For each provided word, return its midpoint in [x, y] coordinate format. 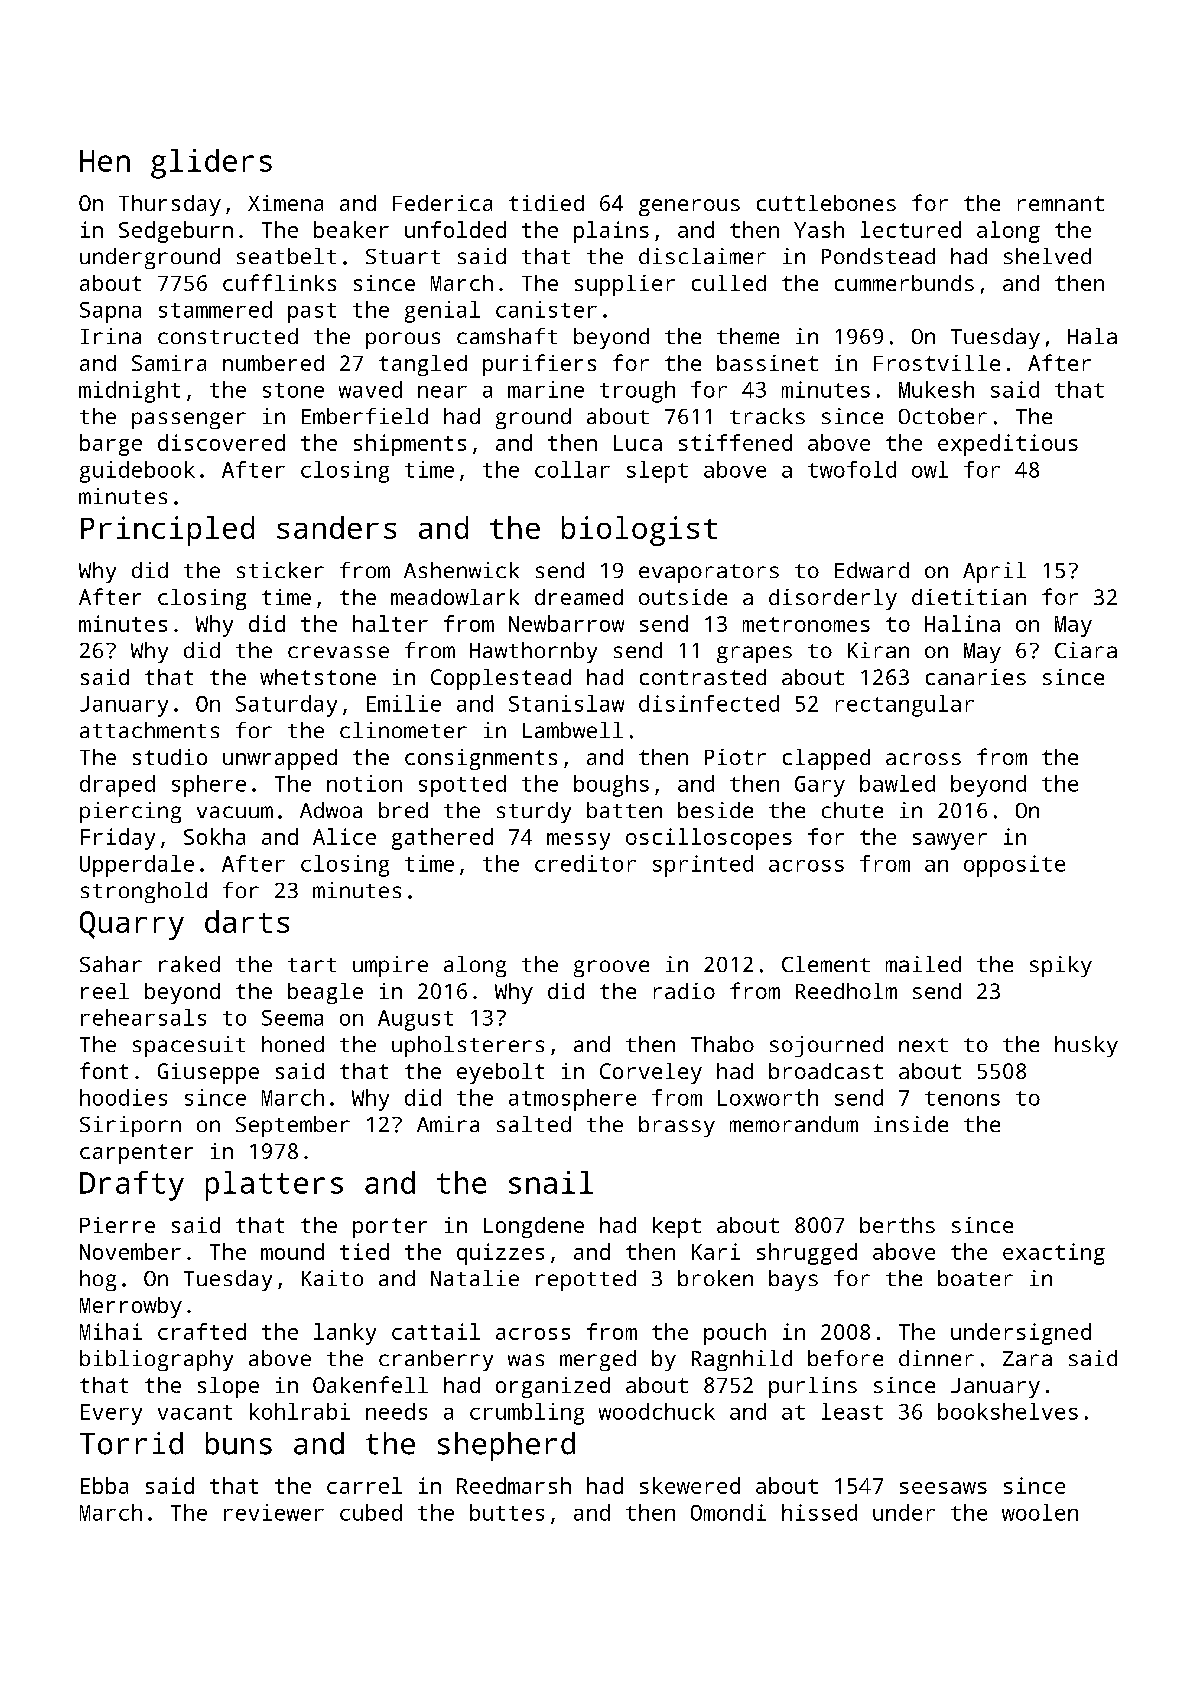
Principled [167, 531]
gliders [211, 164]
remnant [1061, 203]
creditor [585, 863]
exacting [1054, 1254]
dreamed [579, 597]
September [293, 1126]
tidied [546, 203]
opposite [1014, 866]
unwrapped [280, 759]
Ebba [104, 1485]
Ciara [1086, 650]
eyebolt [500, 1073]
